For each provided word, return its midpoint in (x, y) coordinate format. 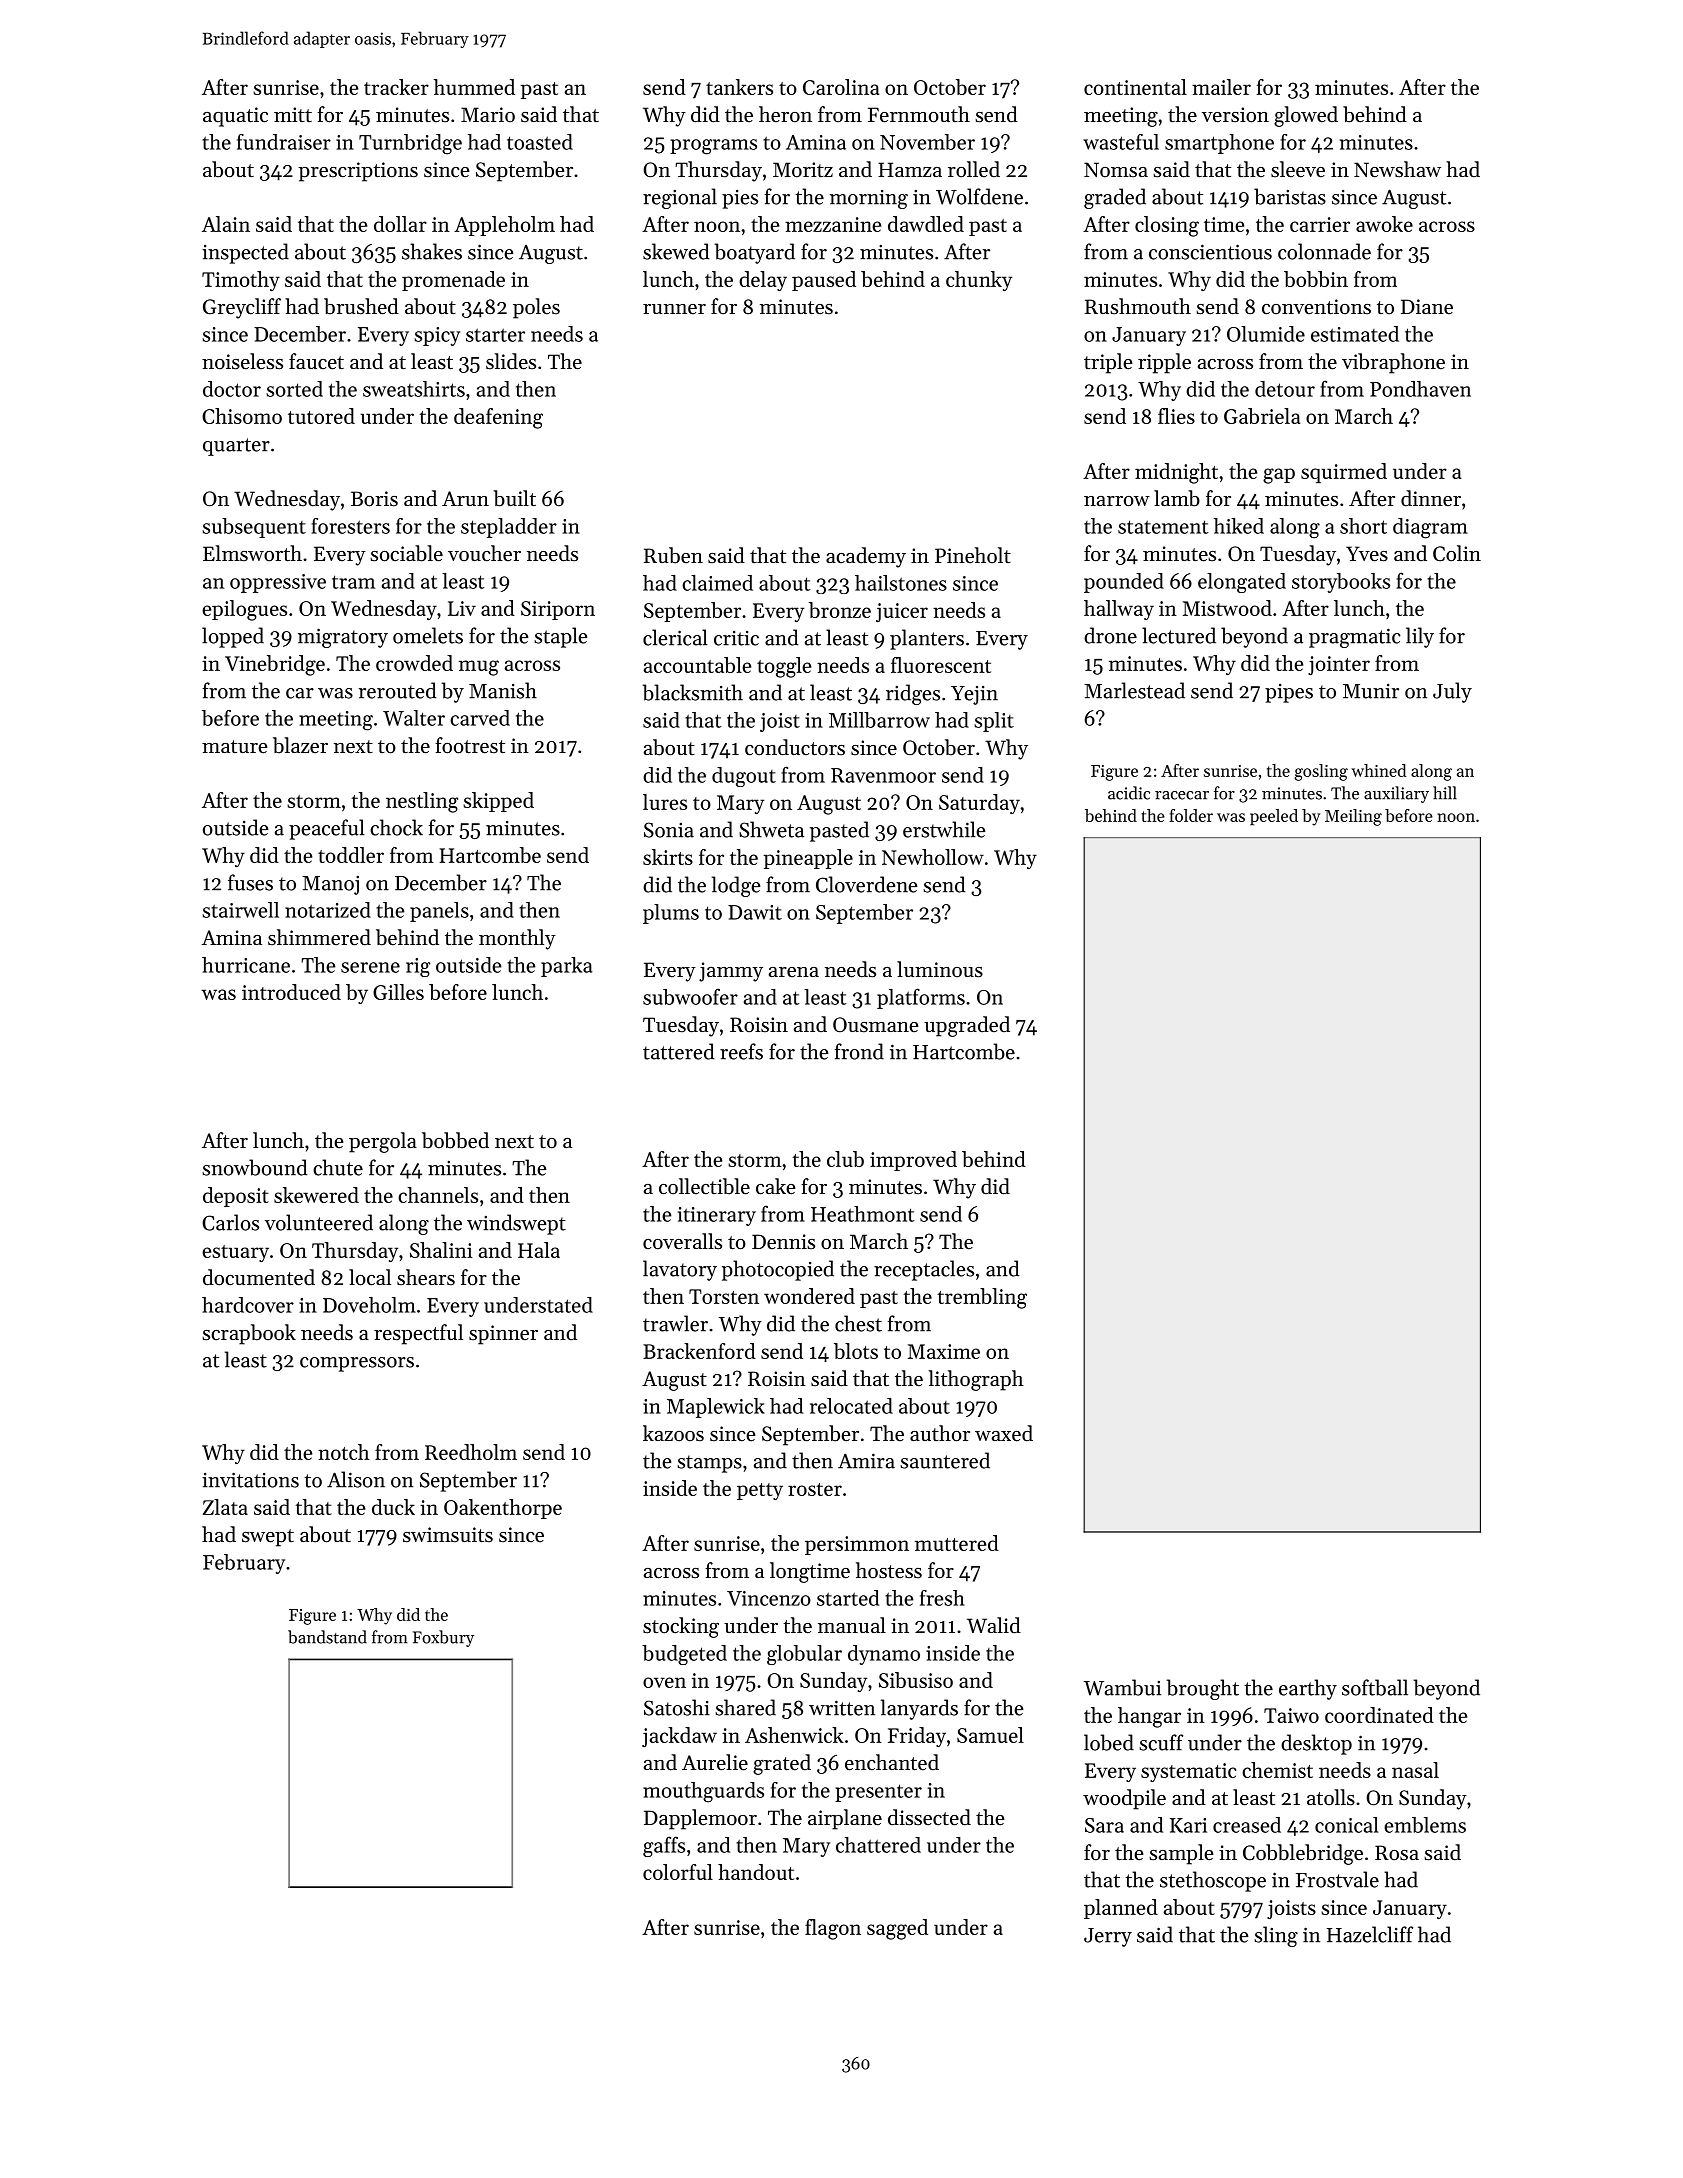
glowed (1306, 116)
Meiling (1353, 817)
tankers (739, 87)
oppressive (278, 583)
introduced (291, 992)
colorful (678, 1872)
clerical (675, 637)
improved (913, 1161)
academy (866, 557)
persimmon (857, 1545)
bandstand (327, 1637)
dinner (1431, 498)
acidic (1129, 793)
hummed (474, 87)
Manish (503, 690)
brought (1203, 1689)
